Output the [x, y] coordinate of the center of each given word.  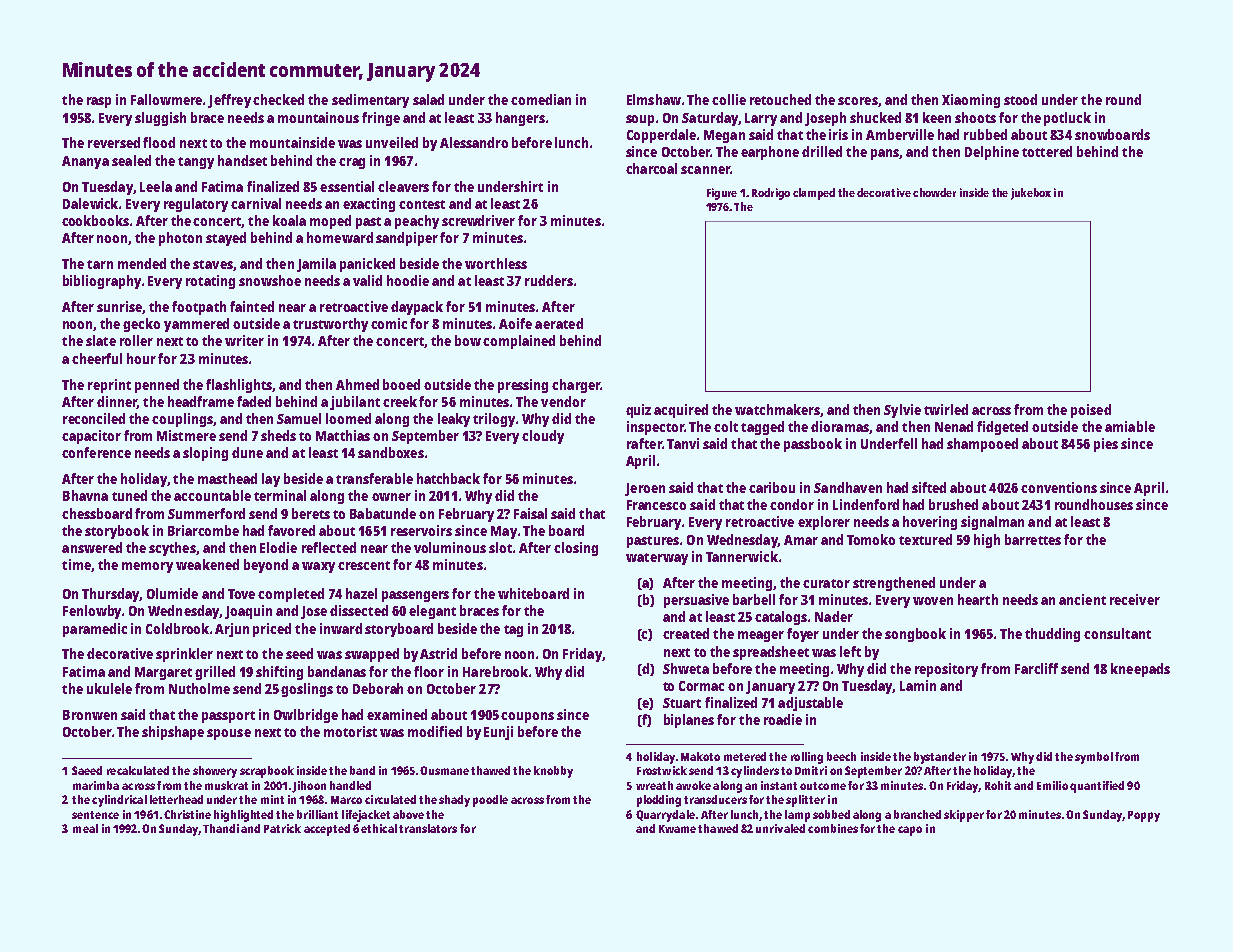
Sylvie [902, 411]
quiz [638, 411]
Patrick [282, 828]
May [504, 532]
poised [1091, 411]
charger [576, 386]
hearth [978, 599]
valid [367, 280]
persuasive [696, 601]
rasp [99, 102]
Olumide [172, 593]
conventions [1059, 487]
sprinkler [184, 655]
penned [157, 386]
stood [1020, 99]
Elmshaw [654, 99]
